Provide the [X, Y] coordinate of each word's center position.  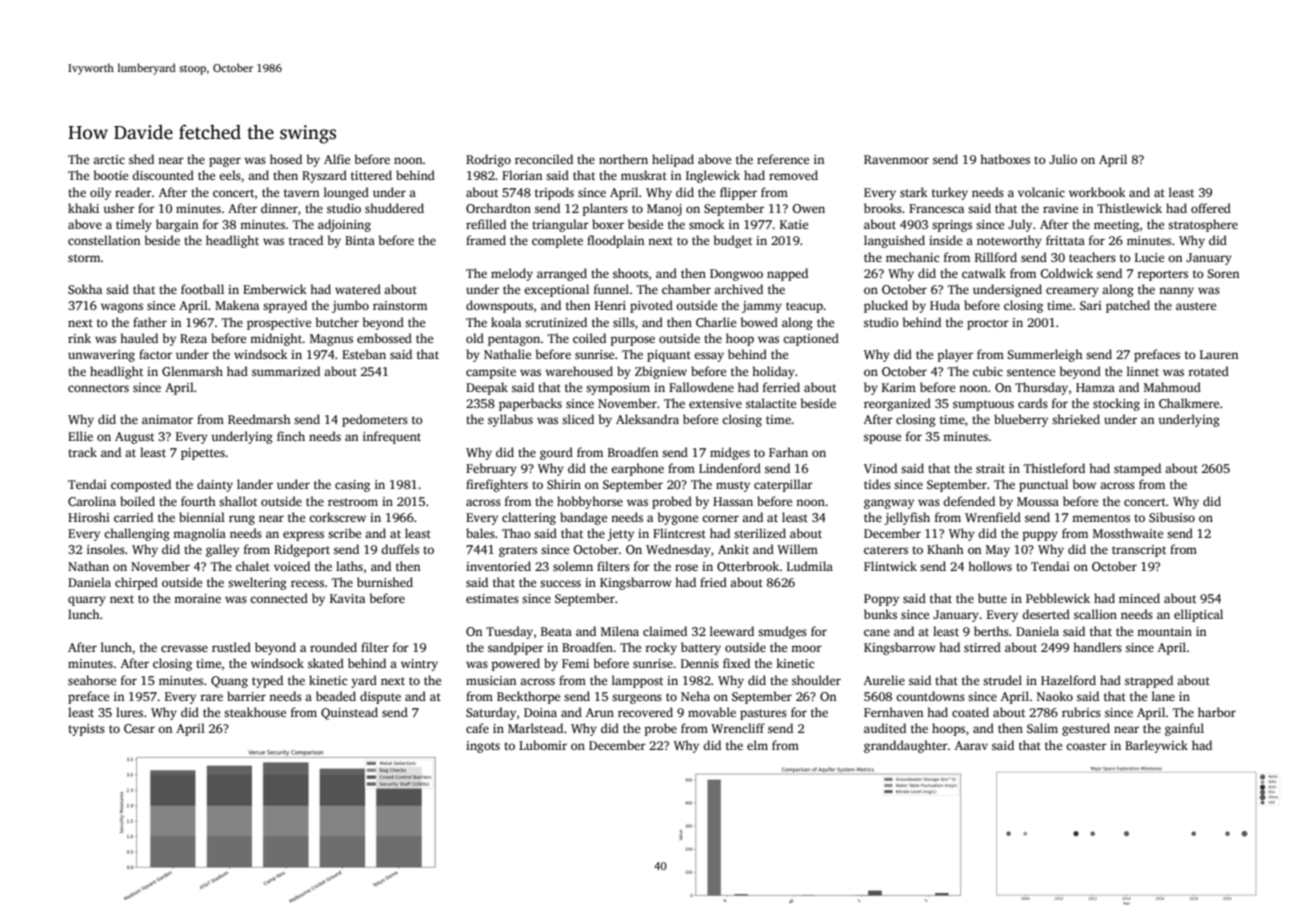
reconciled [544, 159]
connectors [98, 388]
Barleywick [1156, 746]
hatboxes [1005, 159]
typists [86, 730]
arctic [109, 159]
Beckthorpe [528, 697]
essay [709, 357]
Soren [1223, 273]
